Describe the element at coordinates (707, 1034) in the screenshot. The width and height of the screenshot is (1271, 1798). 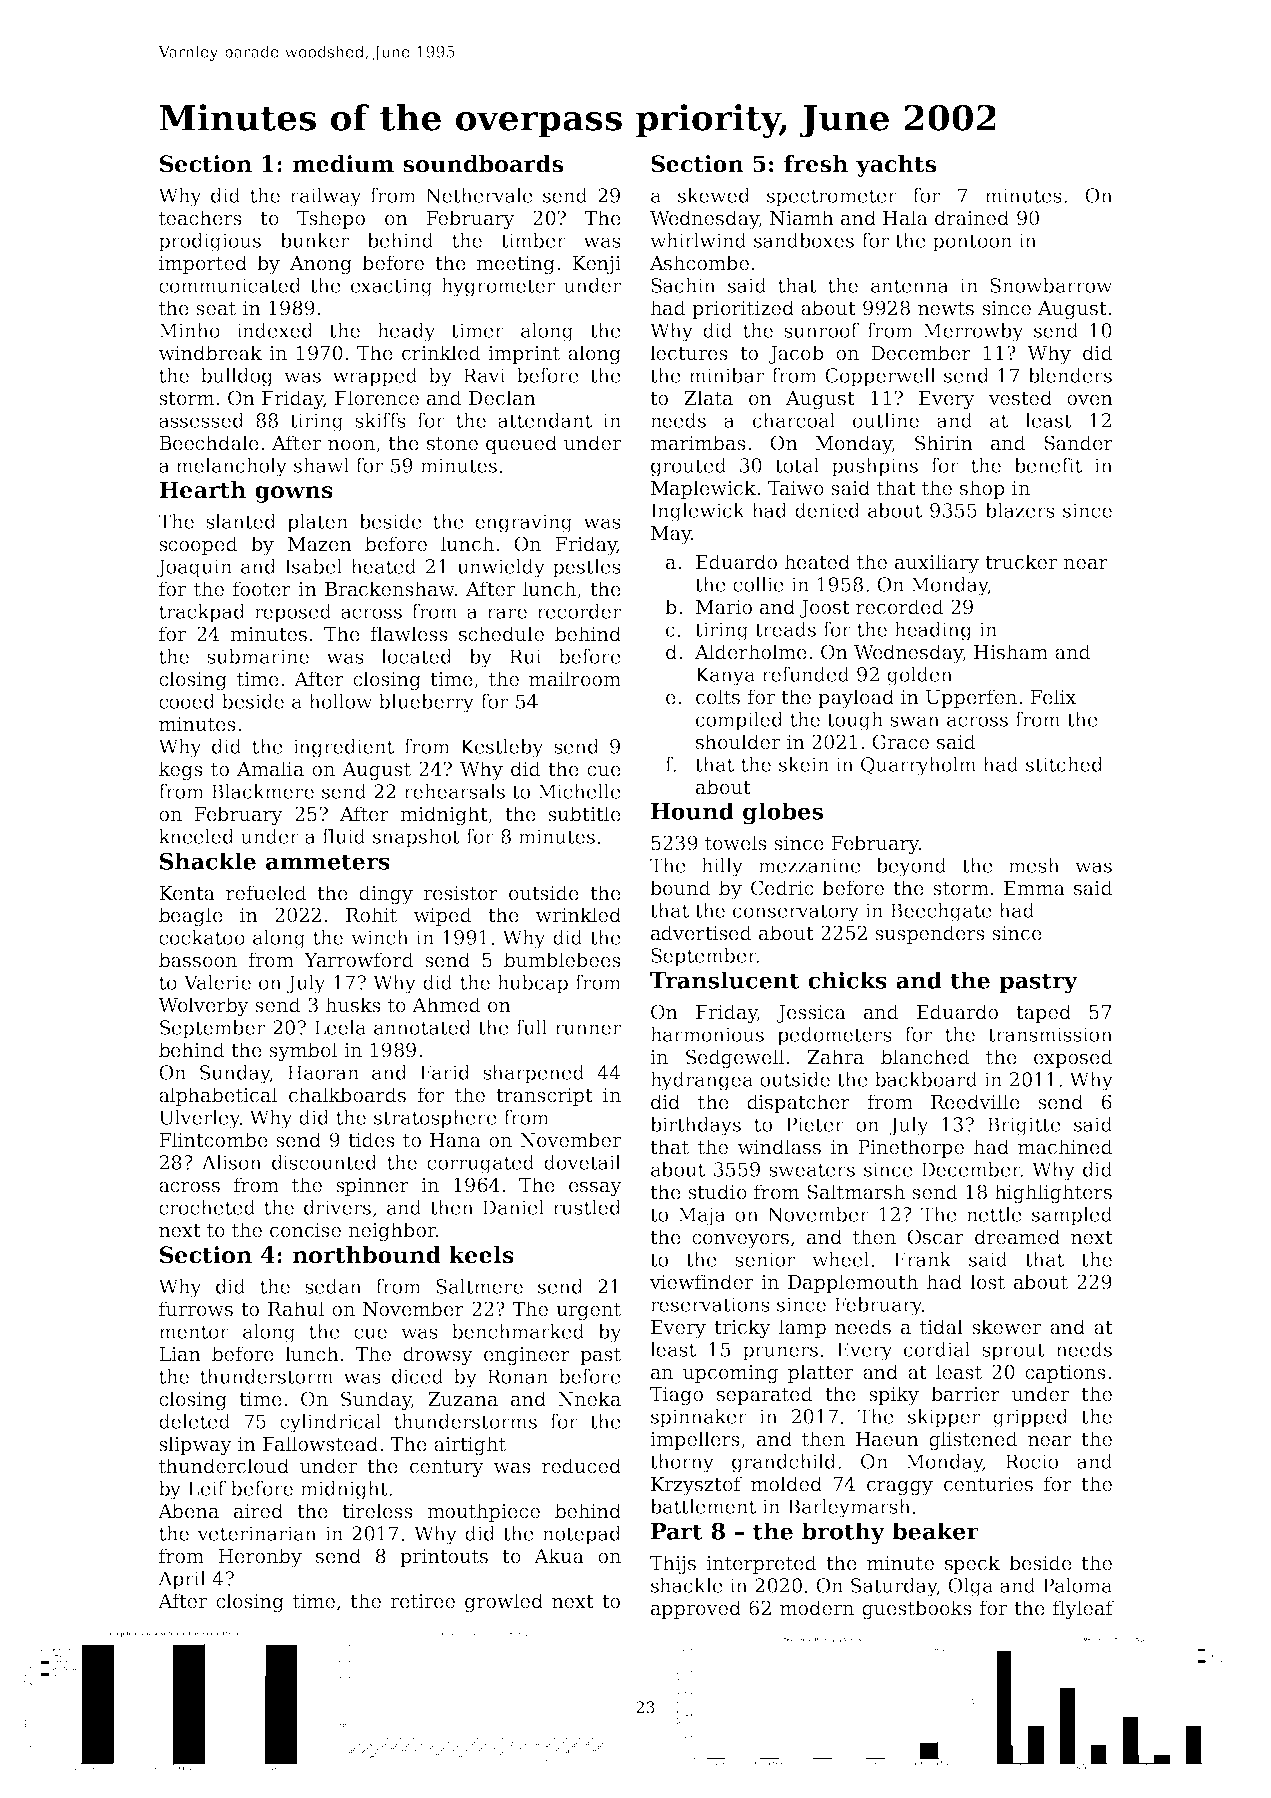
I see `harmonious` at that location.
